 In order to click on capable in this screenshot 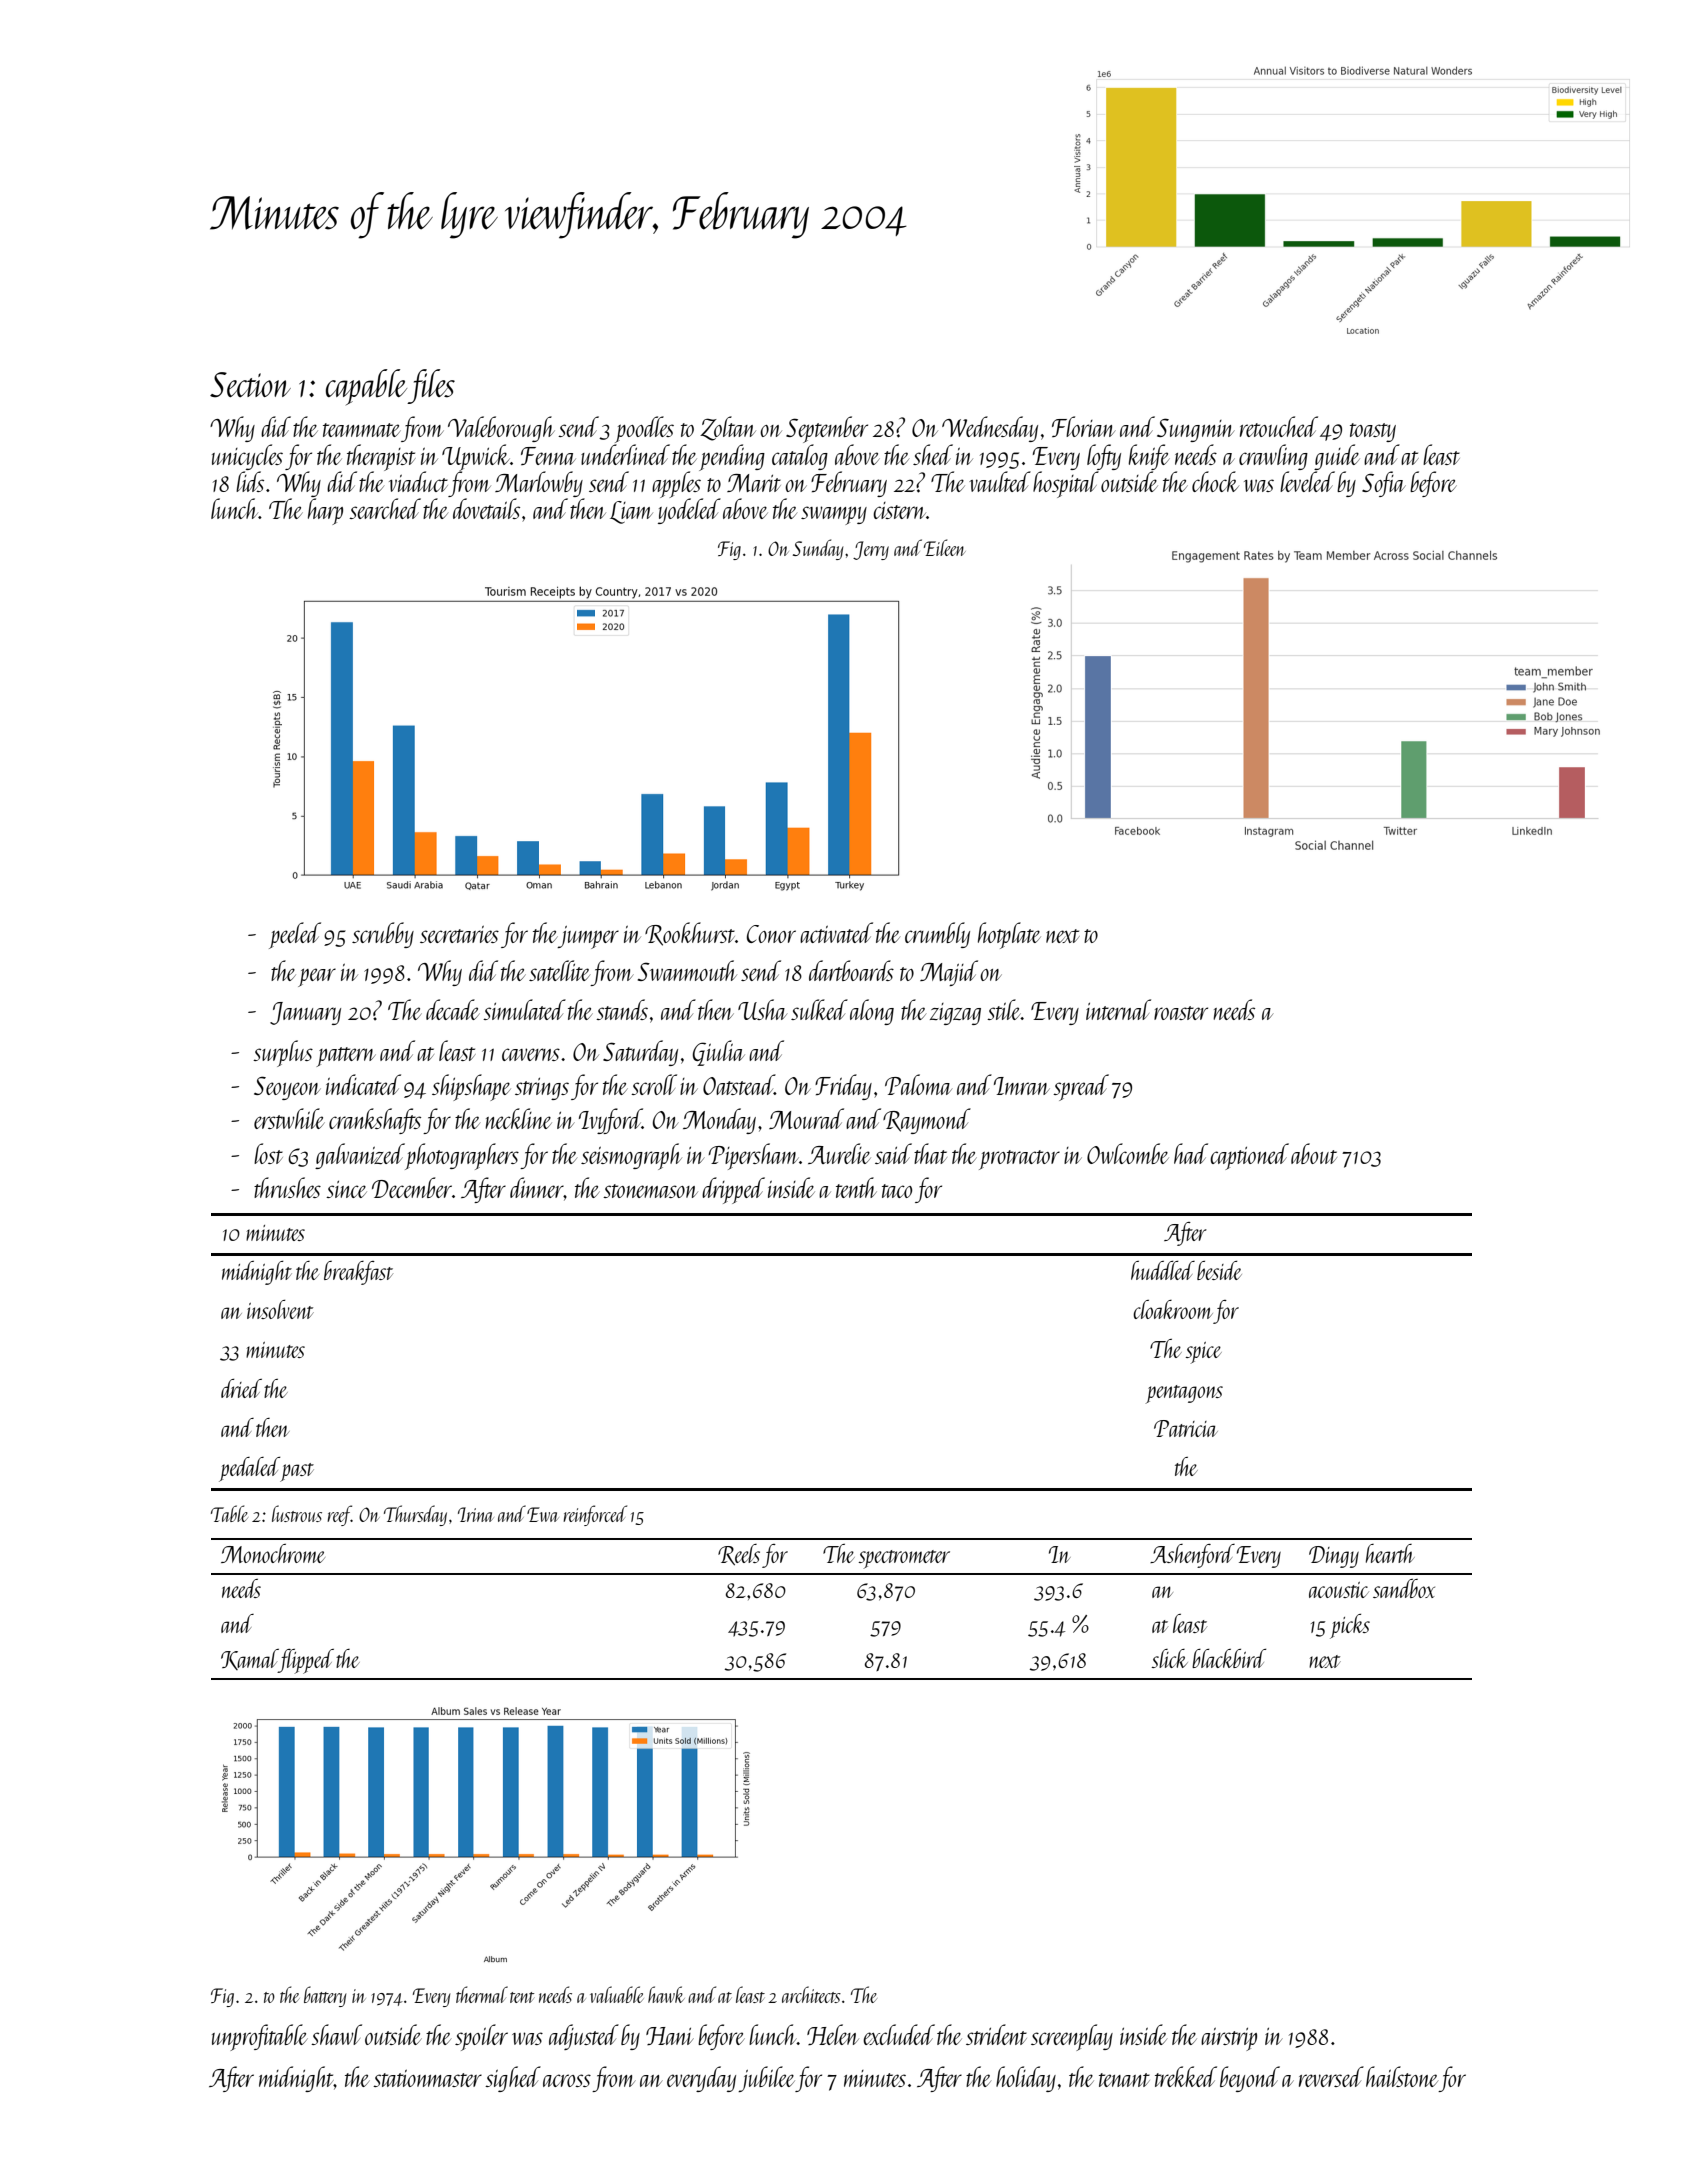, I will do `click(367, 387)`.
